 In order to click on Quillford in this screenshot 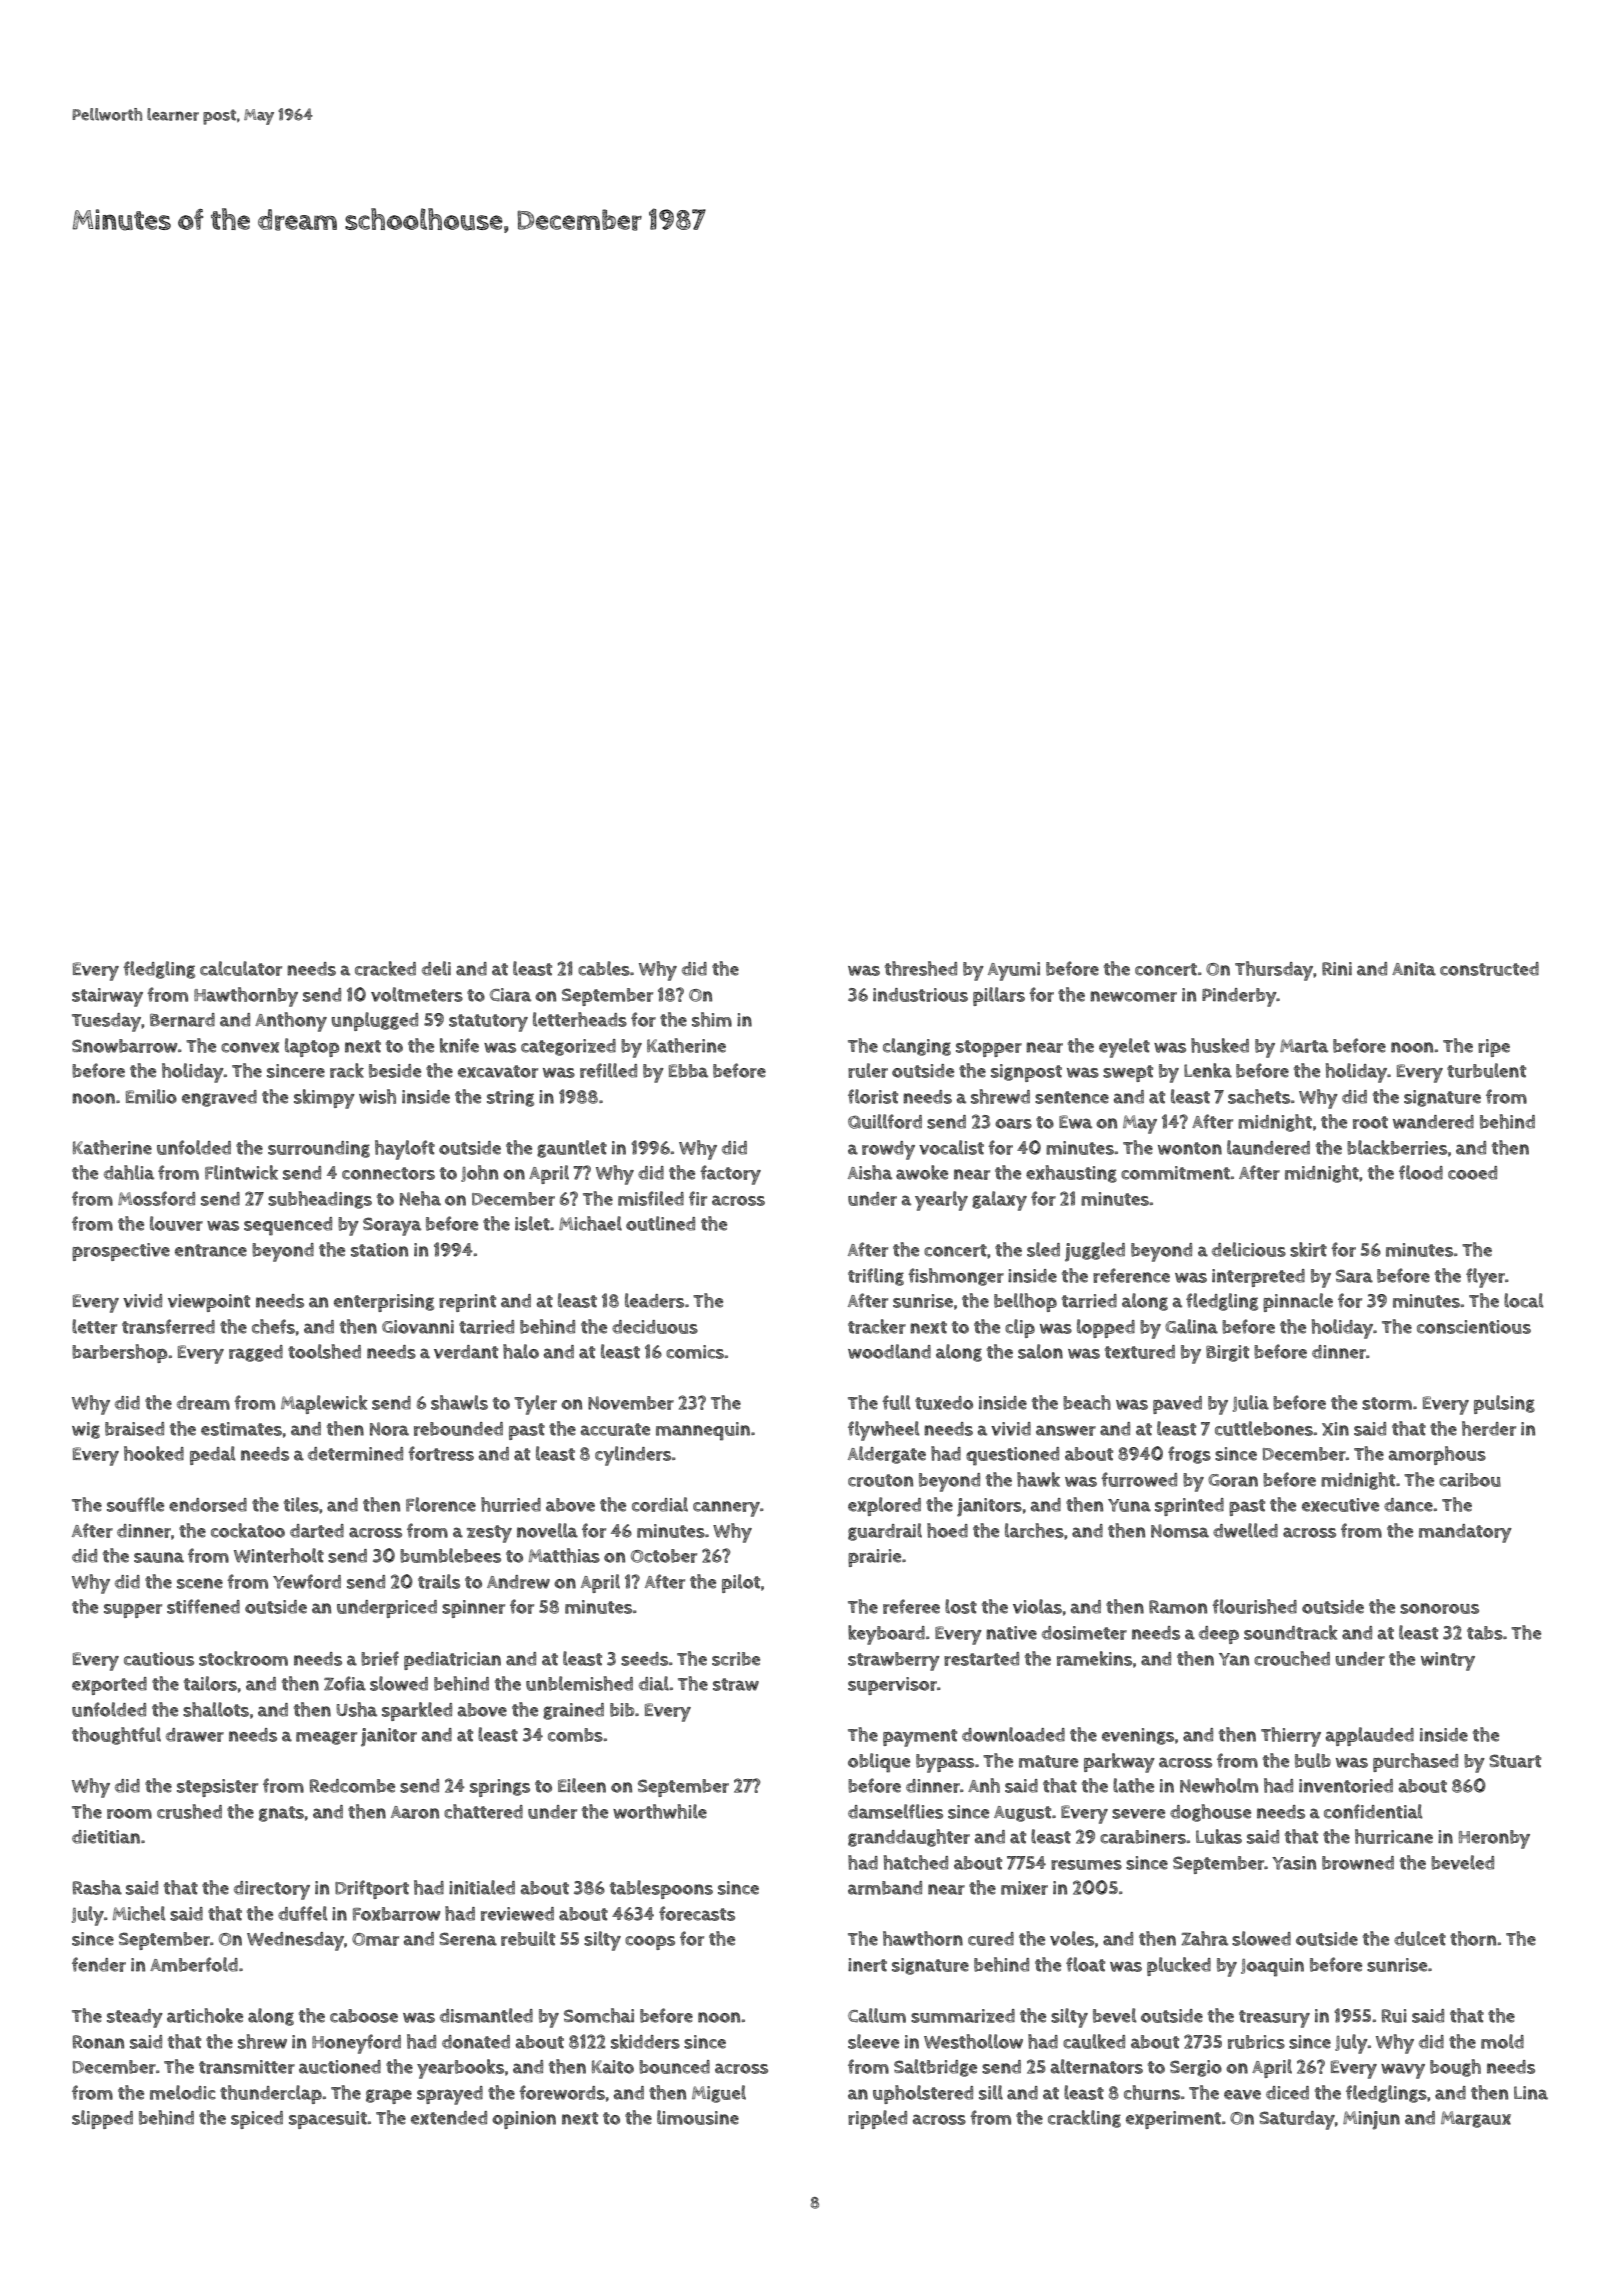, I will do `click(885, 1121)`.
